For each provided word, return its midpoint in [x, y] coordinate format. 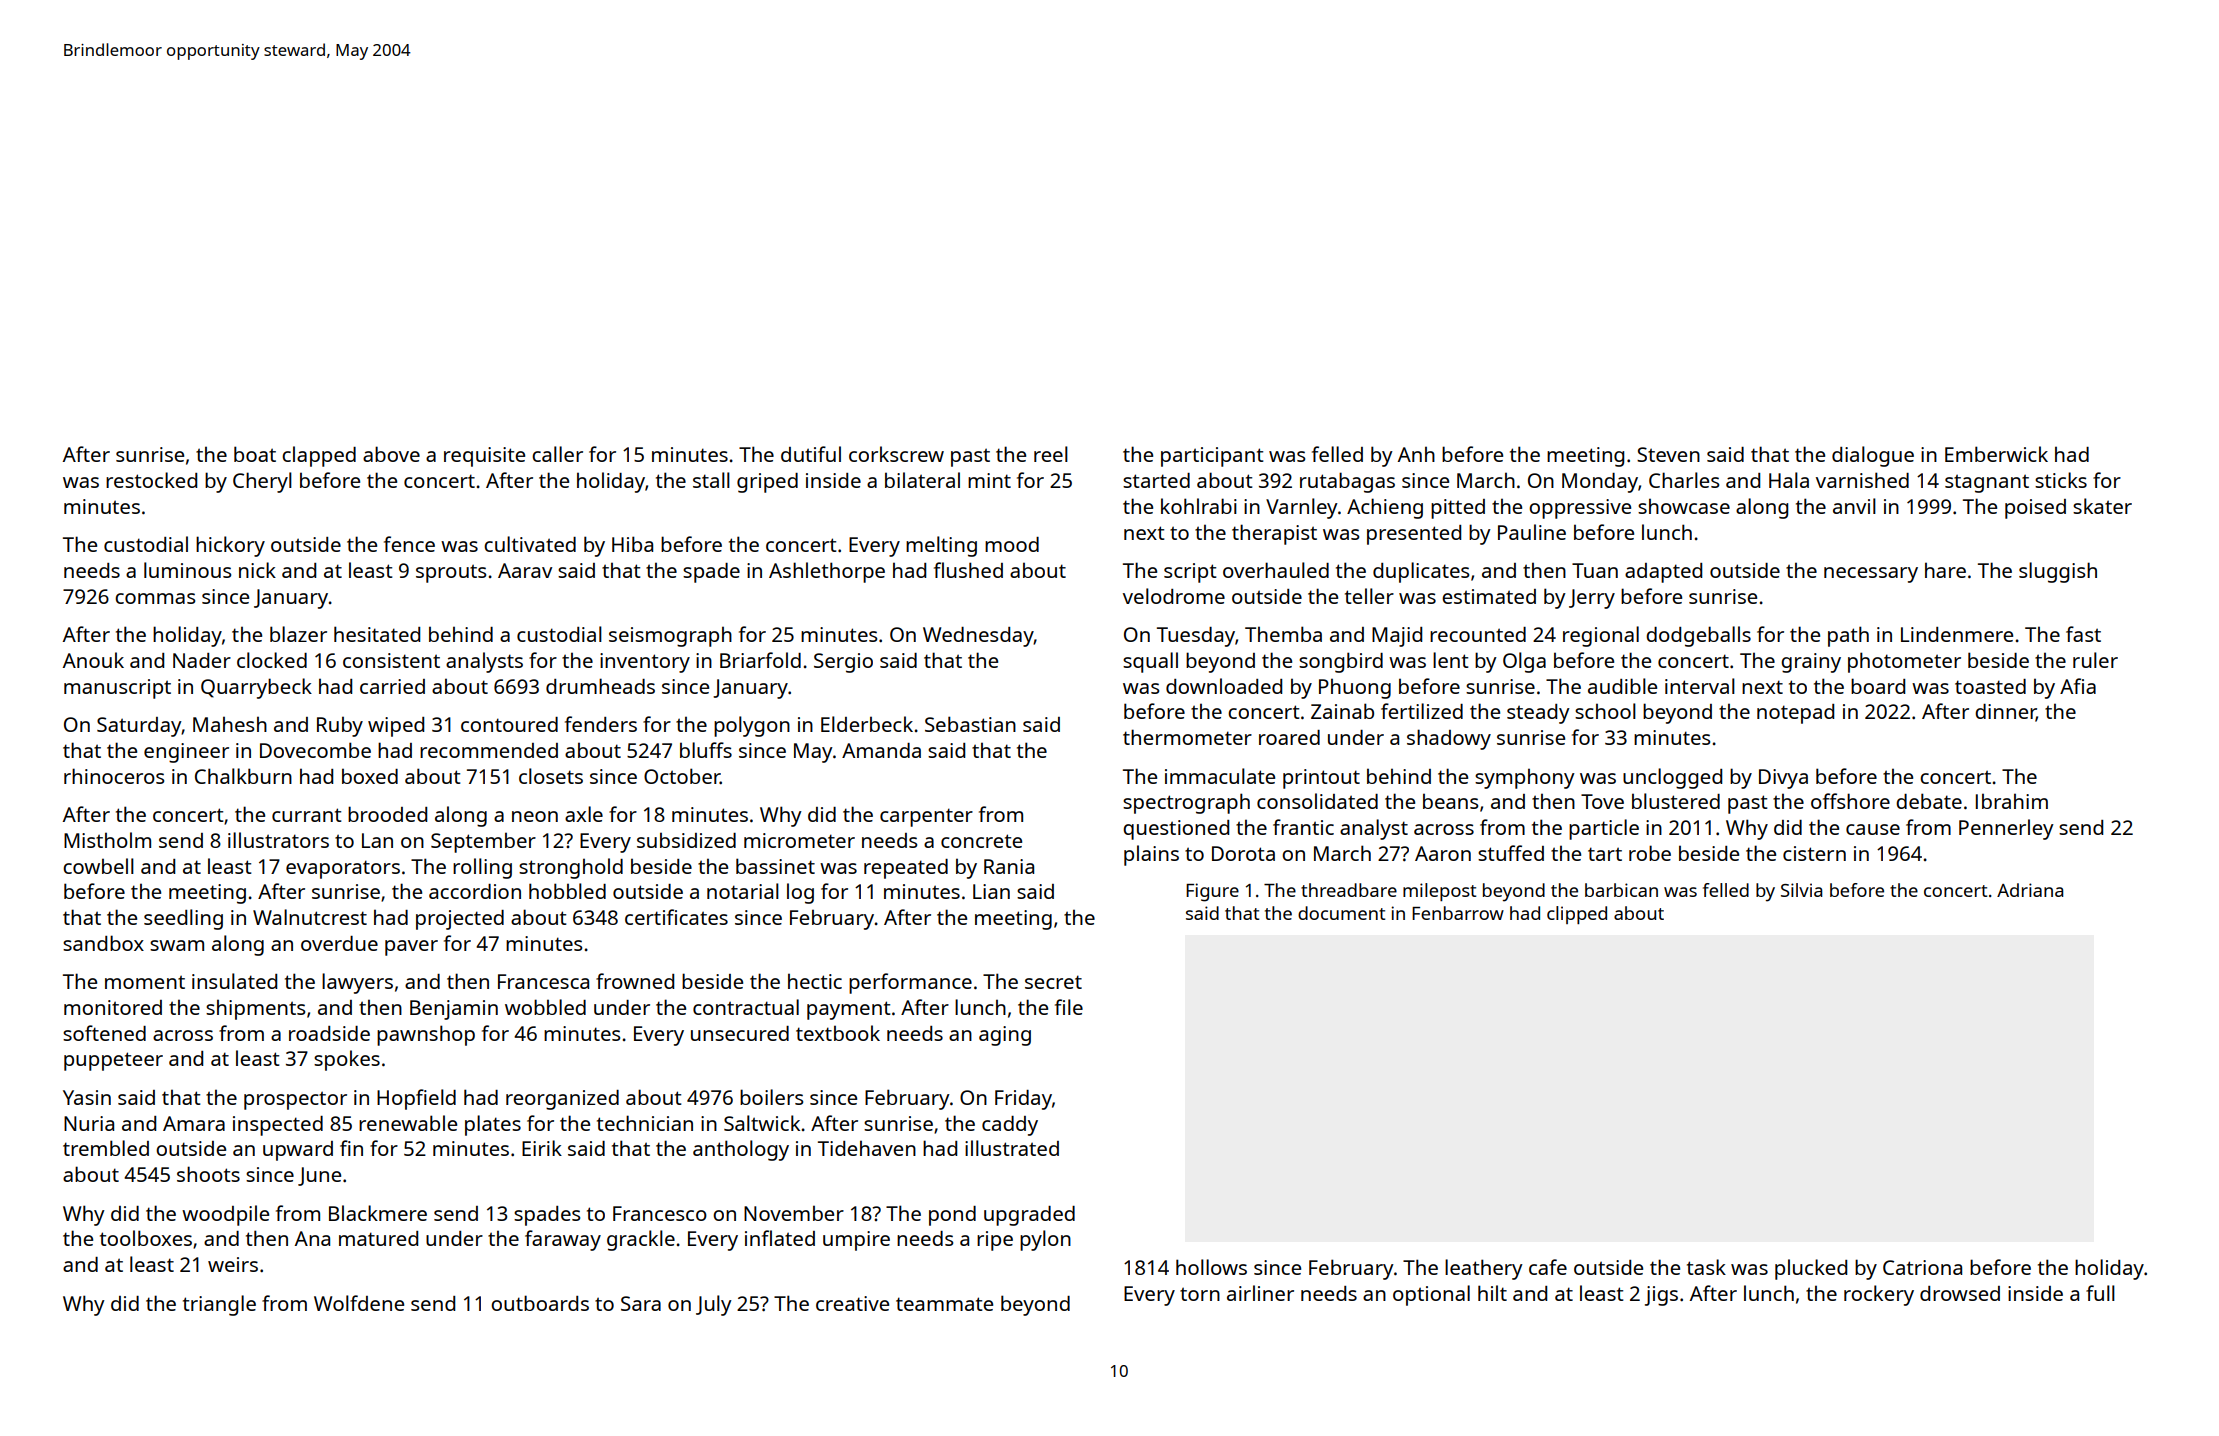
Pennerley [2006, 829]
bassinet [775, 866]
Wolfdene [359, 1303]
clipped [1577, 915]
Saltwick [762, 1123]
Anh [1416, 454]
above [391, 454]
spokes [347, 1060]
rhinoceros [114, 776]
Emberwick [1996, 454]
